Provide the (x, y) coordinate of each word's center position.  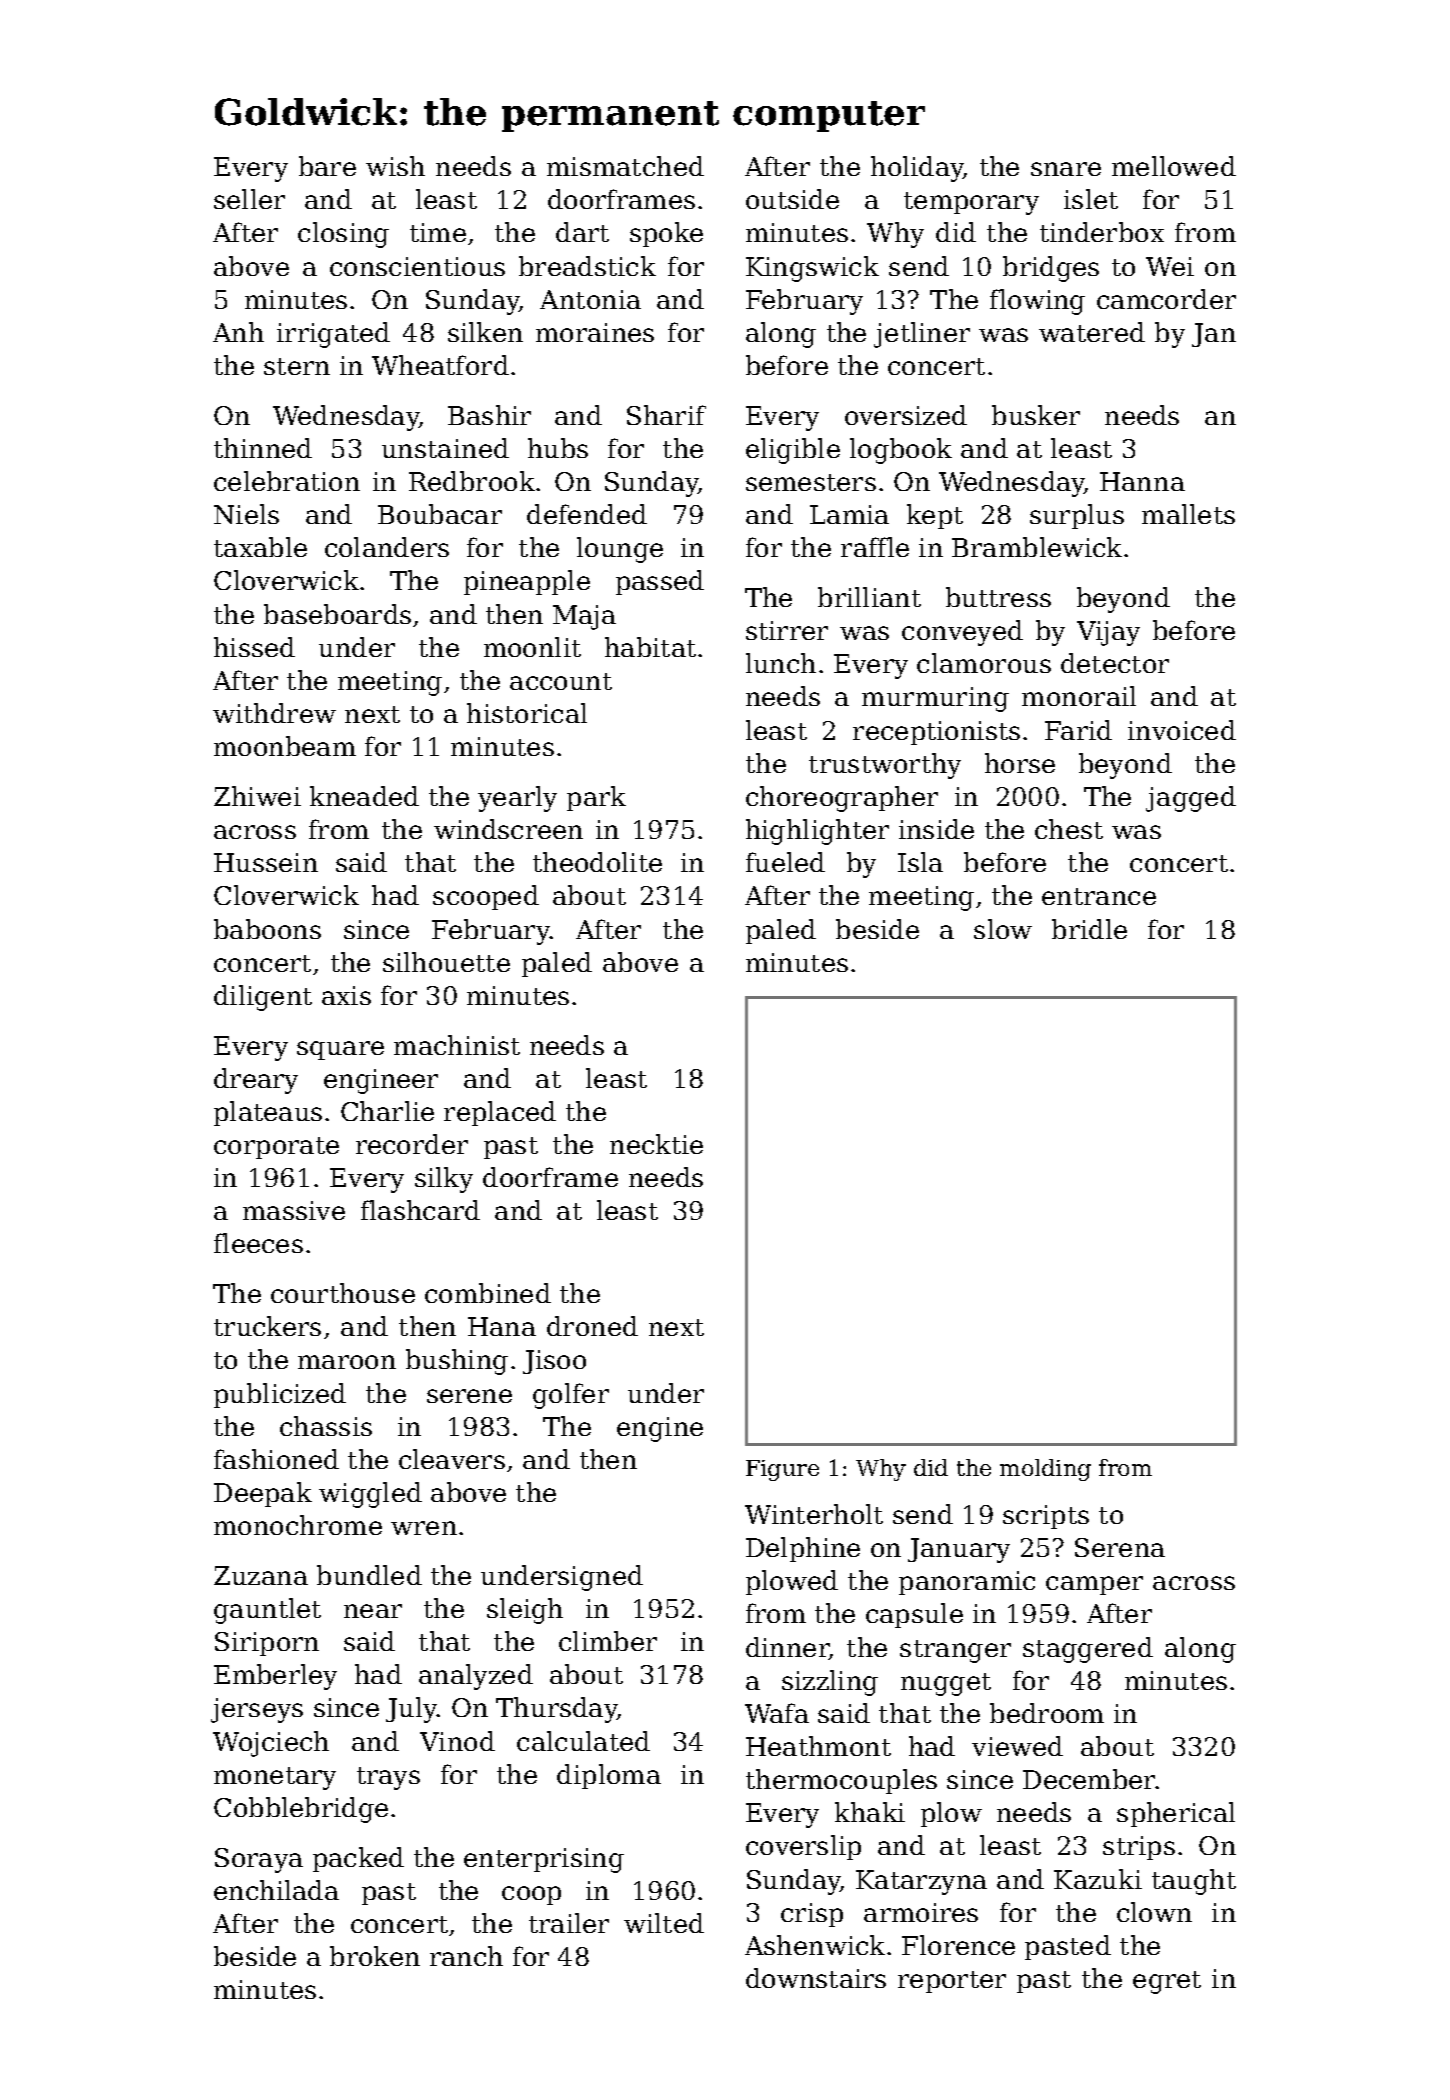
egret (1167, 1982)
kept (935, 516)
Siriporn (267, 1644)
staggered (1088, 1650)
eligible (793, 451)
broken (375, 1956)
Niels (246, 514)
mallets (1188, 514)
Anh (238, 332)
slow (1003, 929)
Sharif (666, 415)
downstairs (816, 1978)
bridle (1089, 929)
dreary (256, 1081)
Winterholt (814, 1514)
